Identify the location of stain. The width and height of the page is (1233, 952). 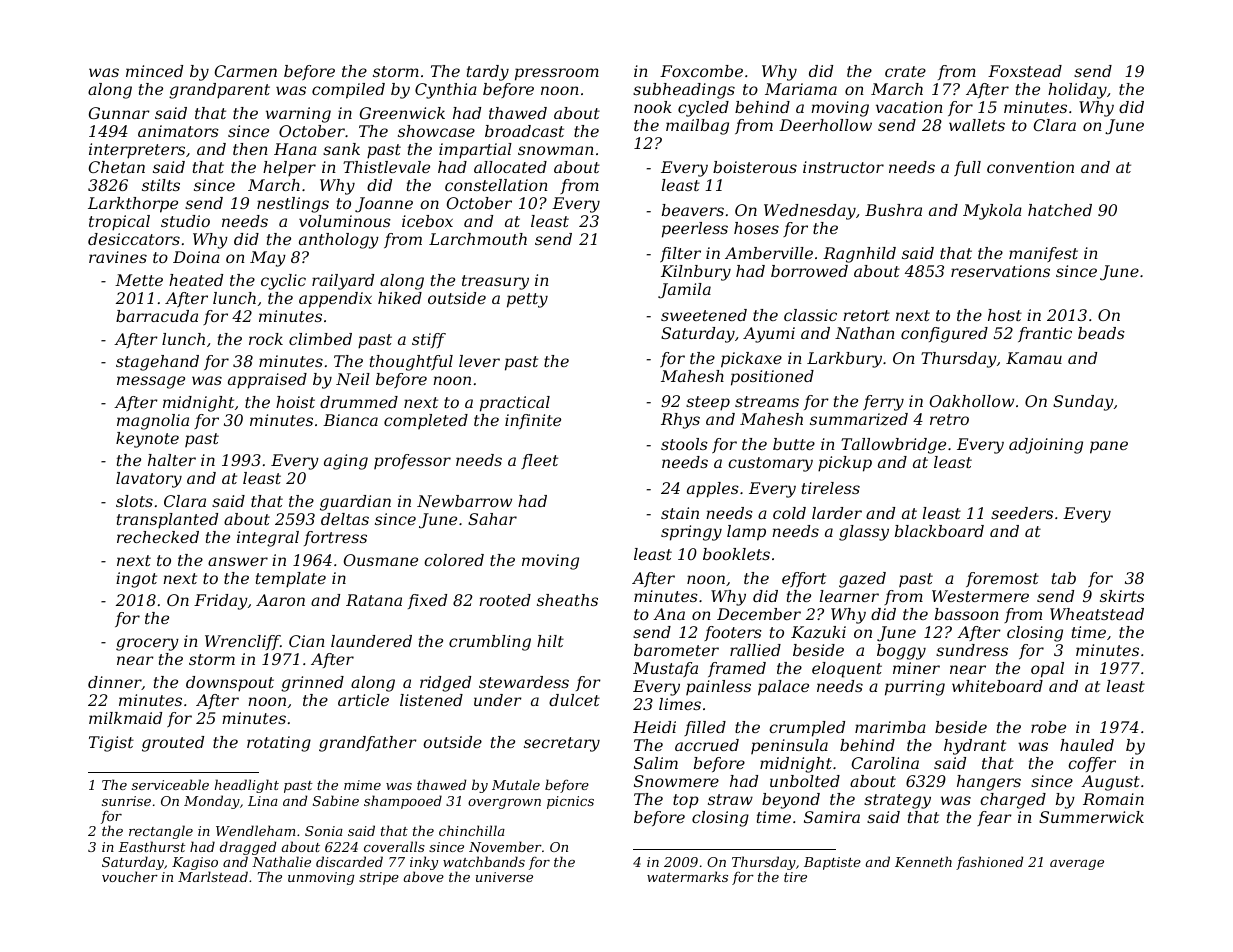
(680, 513).
